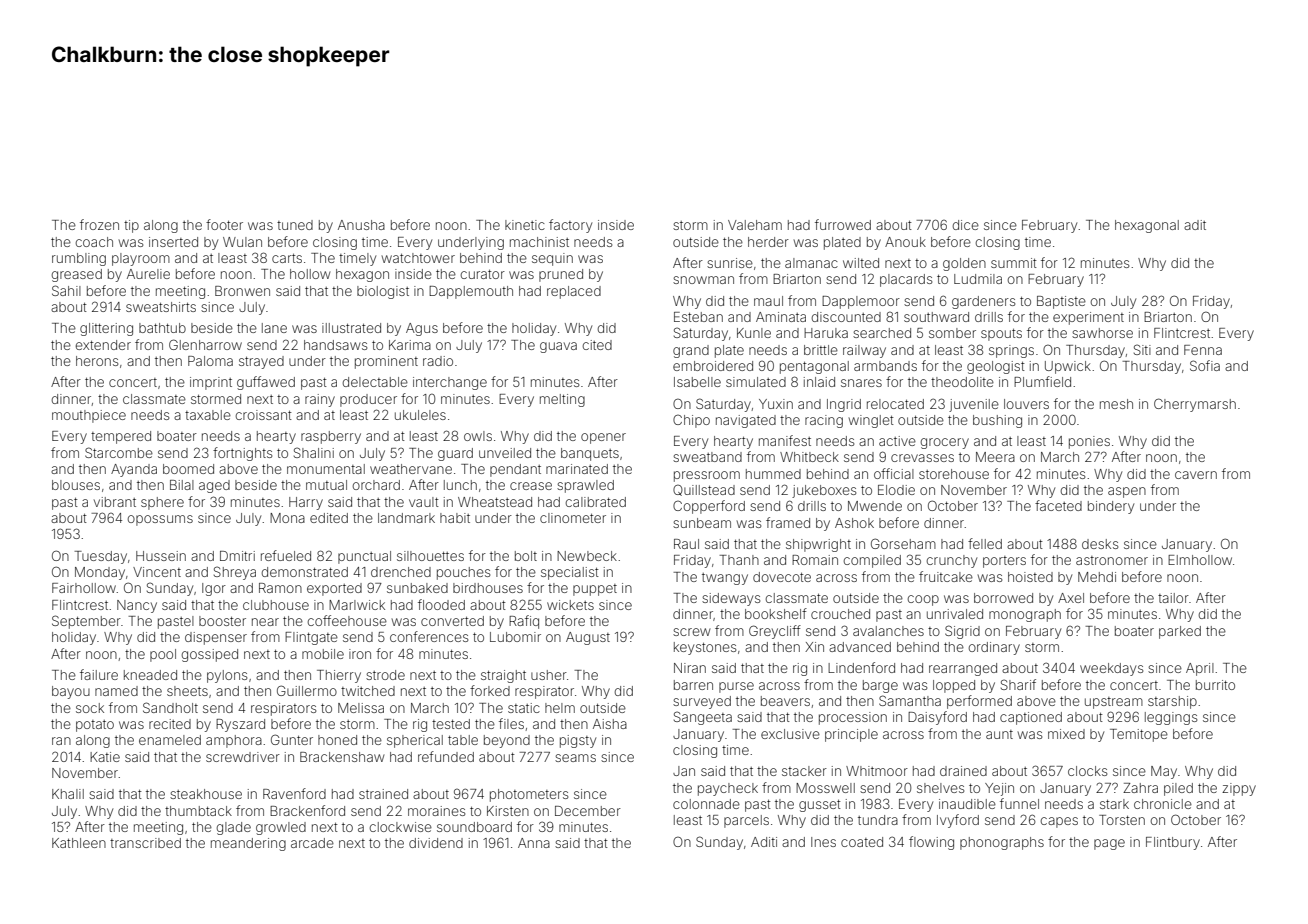 This screenshot has width=1308, height=924. I want to click on dice, so click(966, 225).
